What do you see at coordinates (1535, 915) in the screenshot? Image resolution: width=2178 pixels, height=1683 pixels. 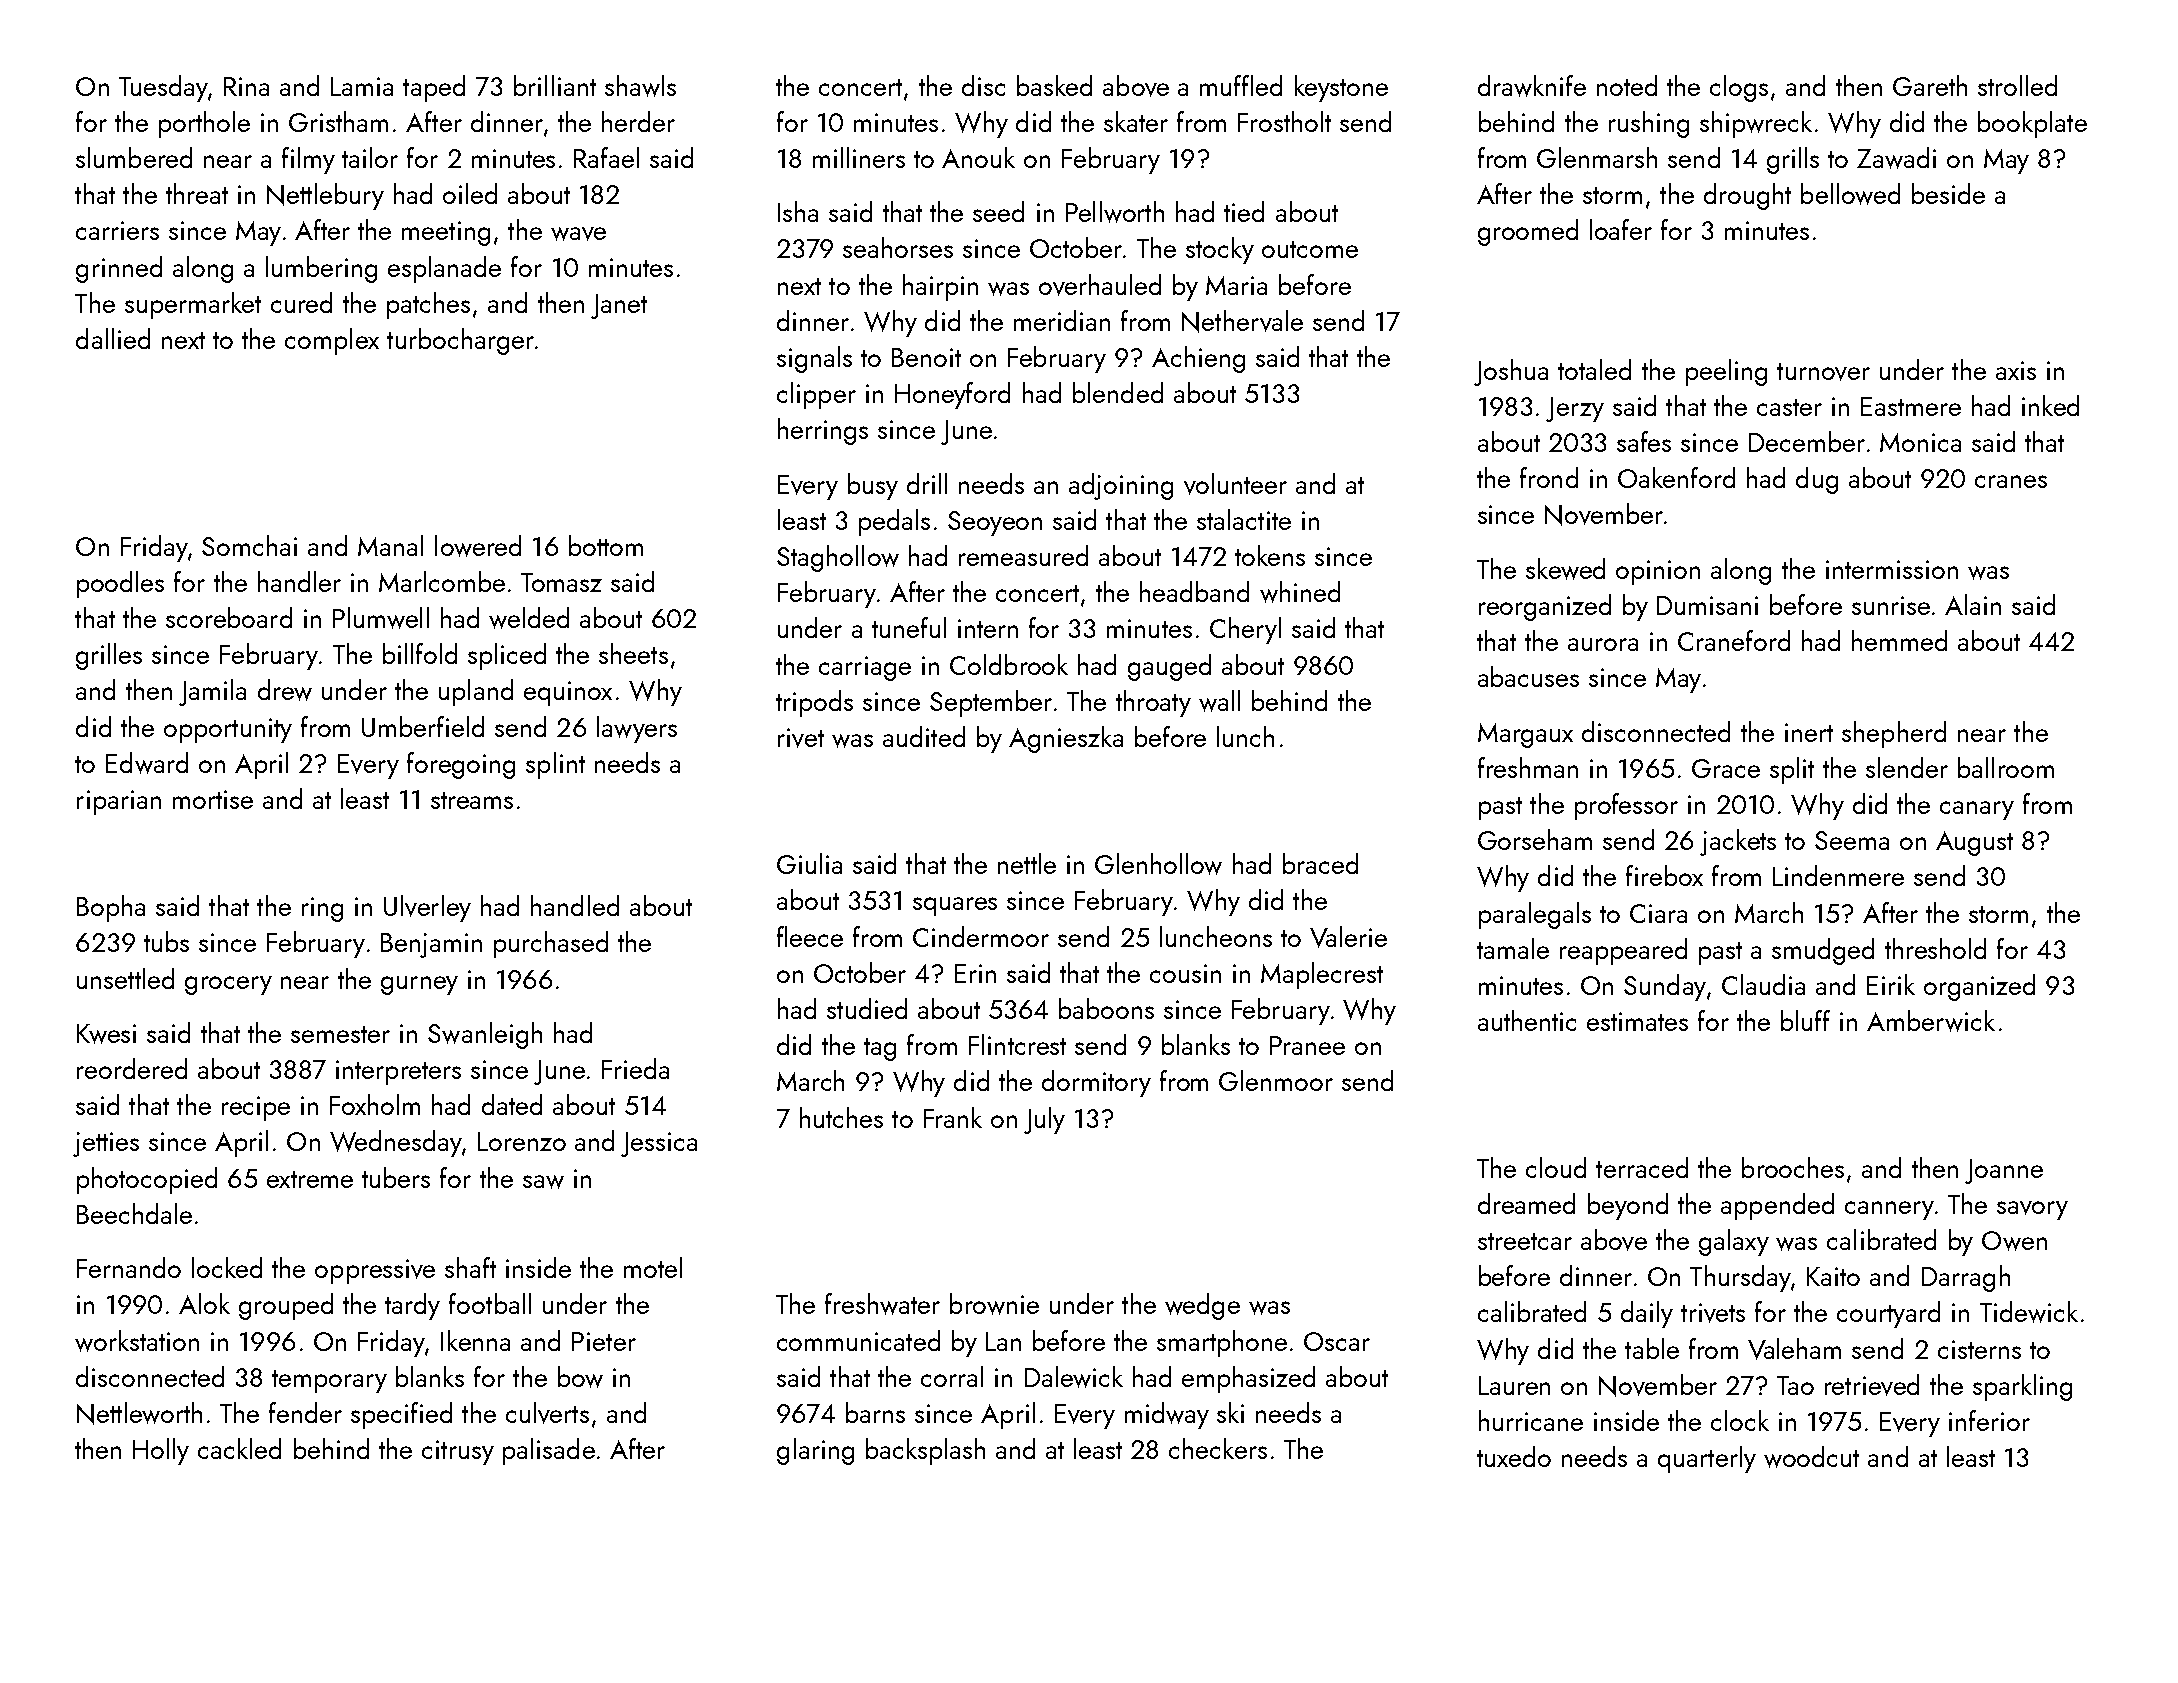 I see `paralegals` at bounding box center [1535, 915].
